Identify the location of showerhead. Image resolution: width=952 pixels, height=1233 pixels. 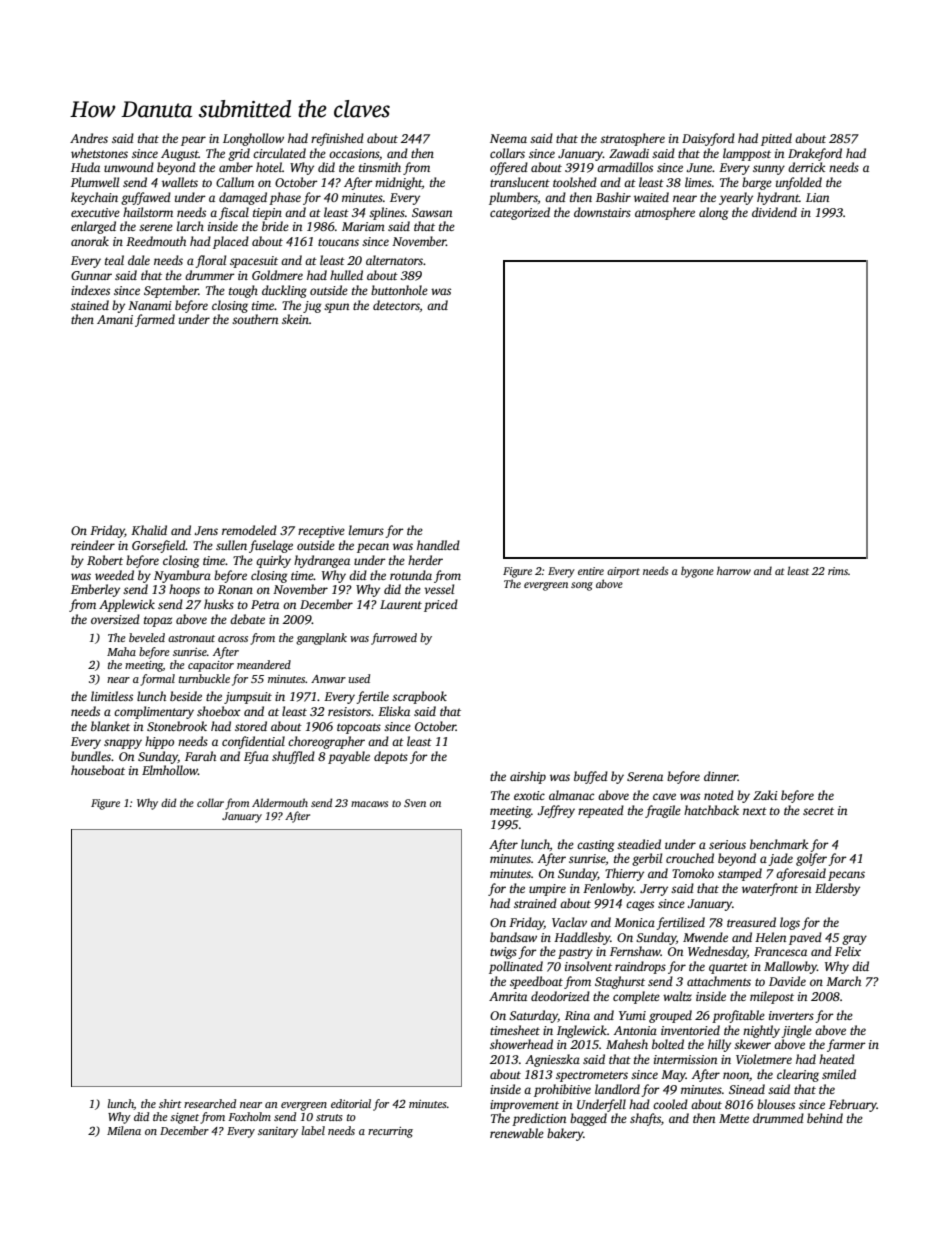
(521, 1044).
